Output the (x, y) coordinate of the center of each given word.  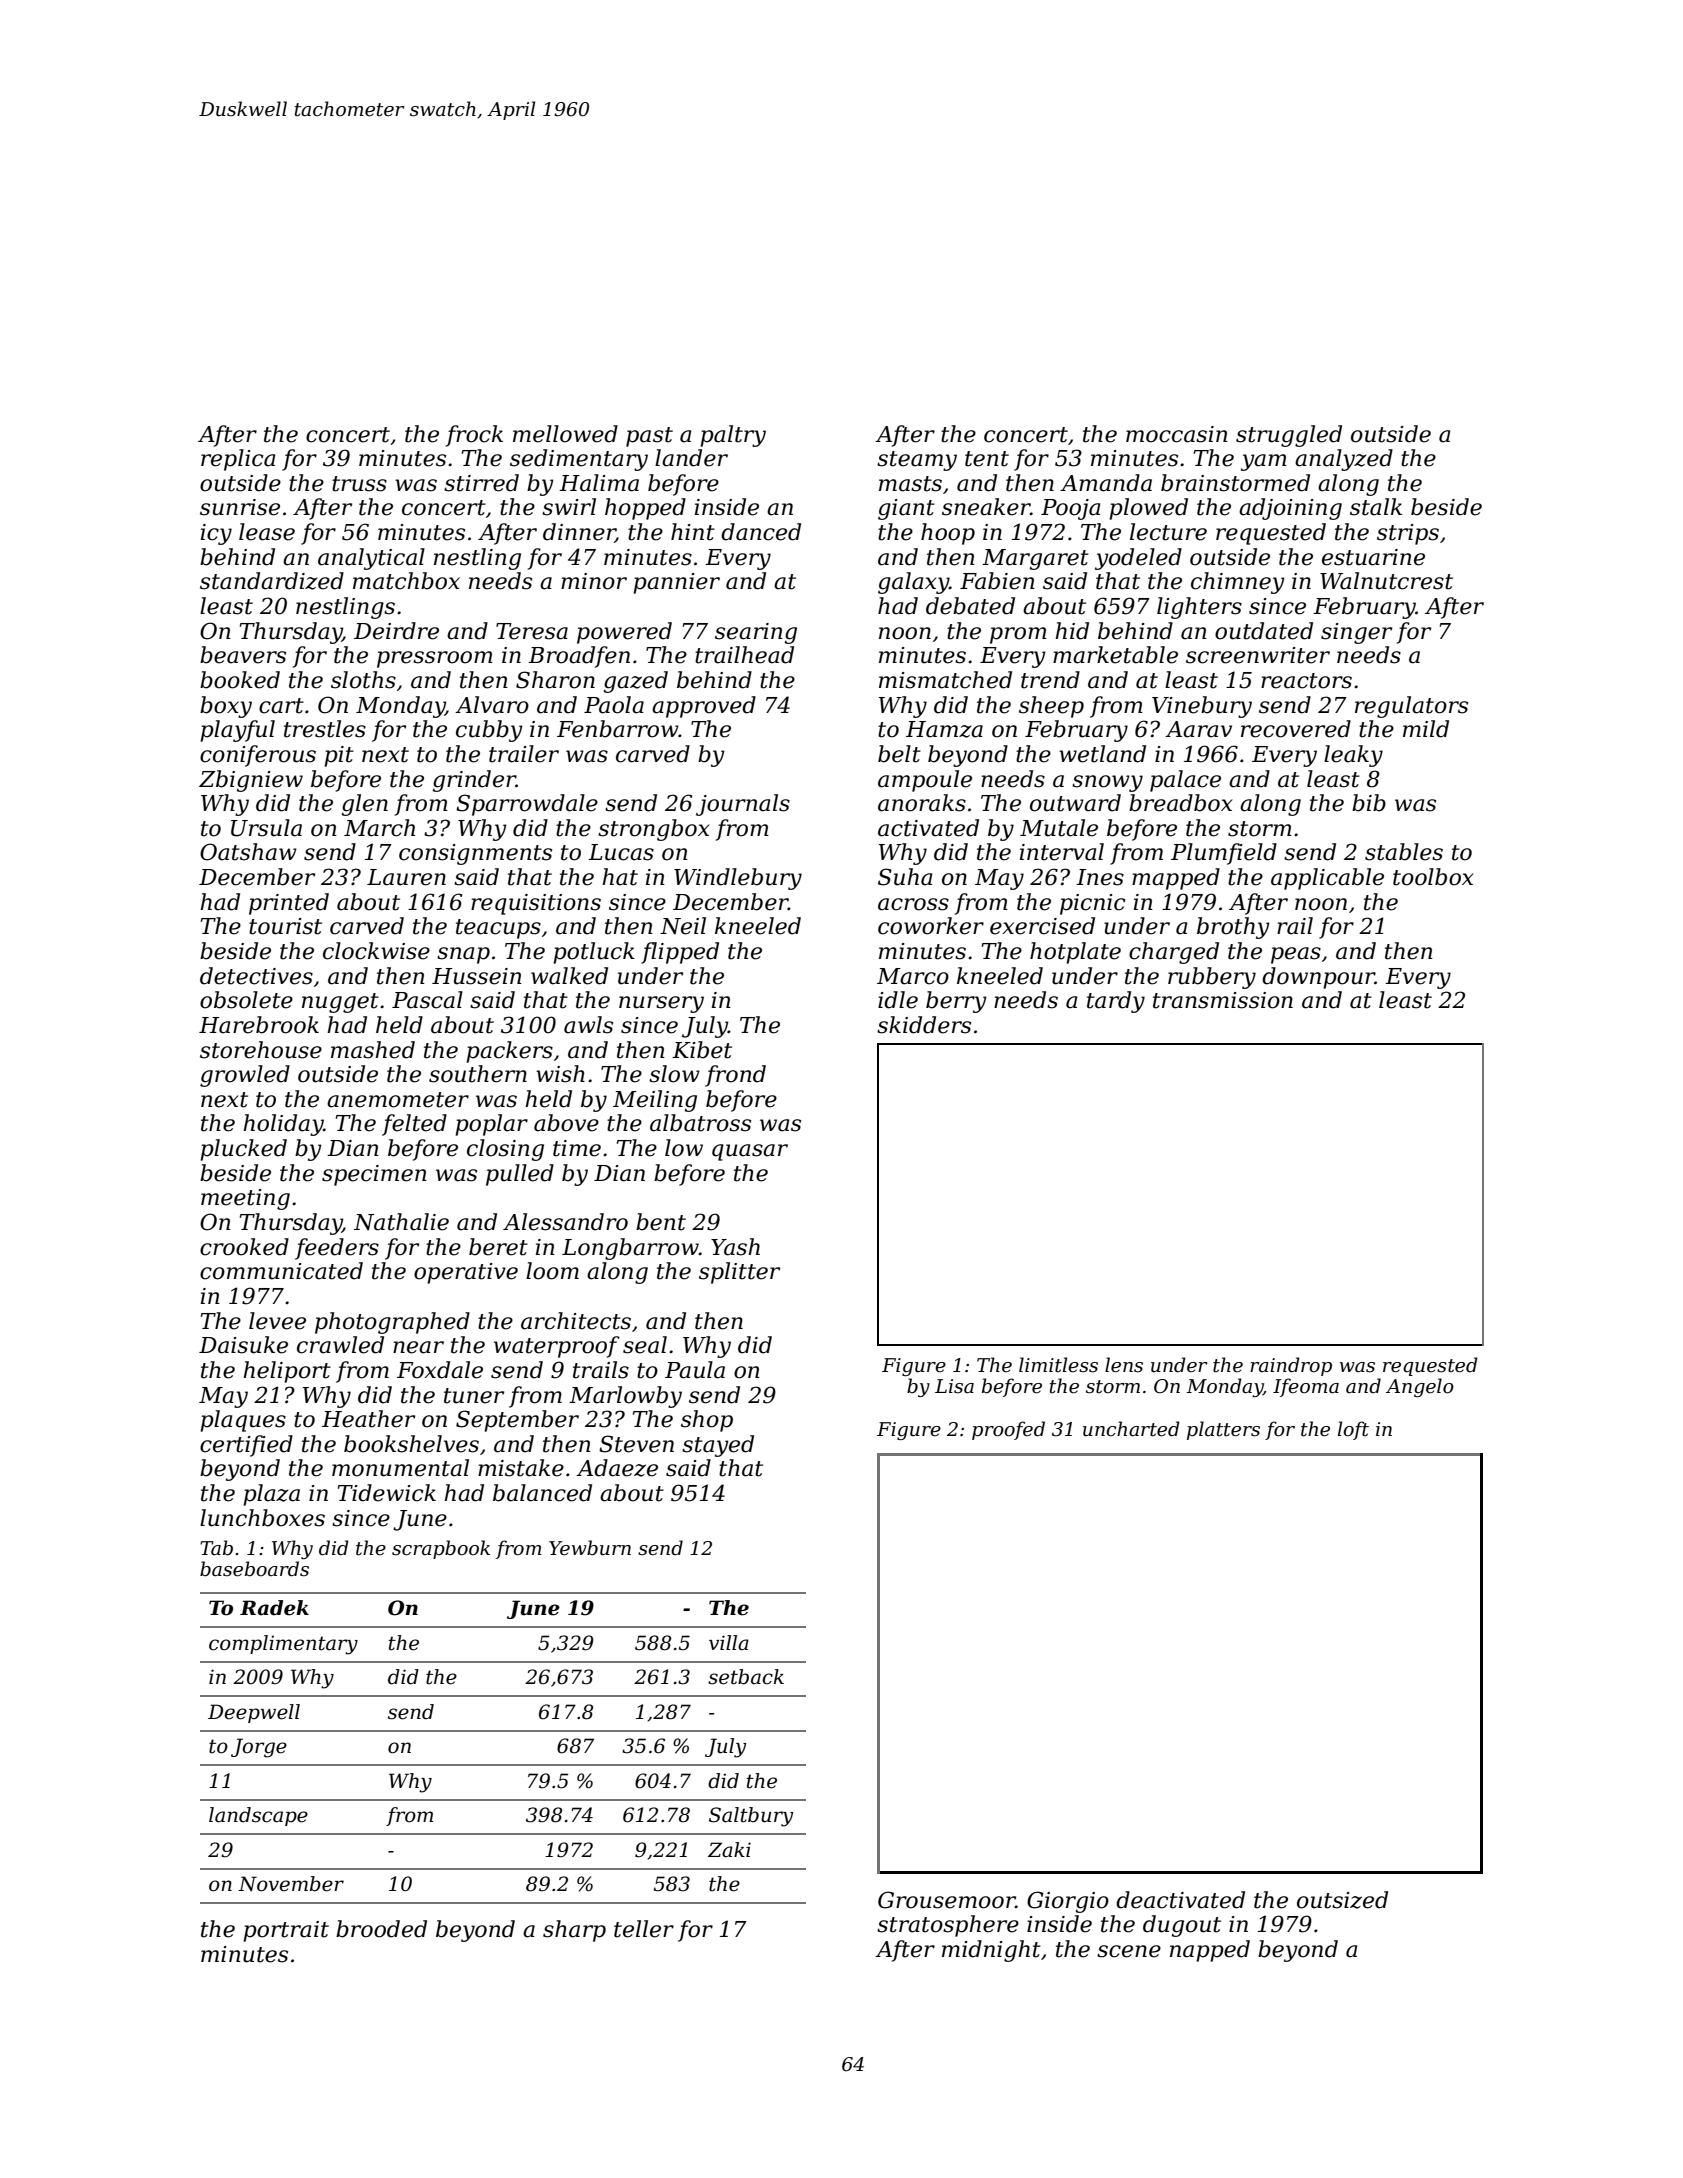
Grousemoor (947, 1900)
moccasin (1177, 434)
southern (478, 1074)
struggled (1289, 436)
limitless (1058, 1365)
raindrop (1291, 1366)
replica (238, 460)
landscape (258, 1816)
